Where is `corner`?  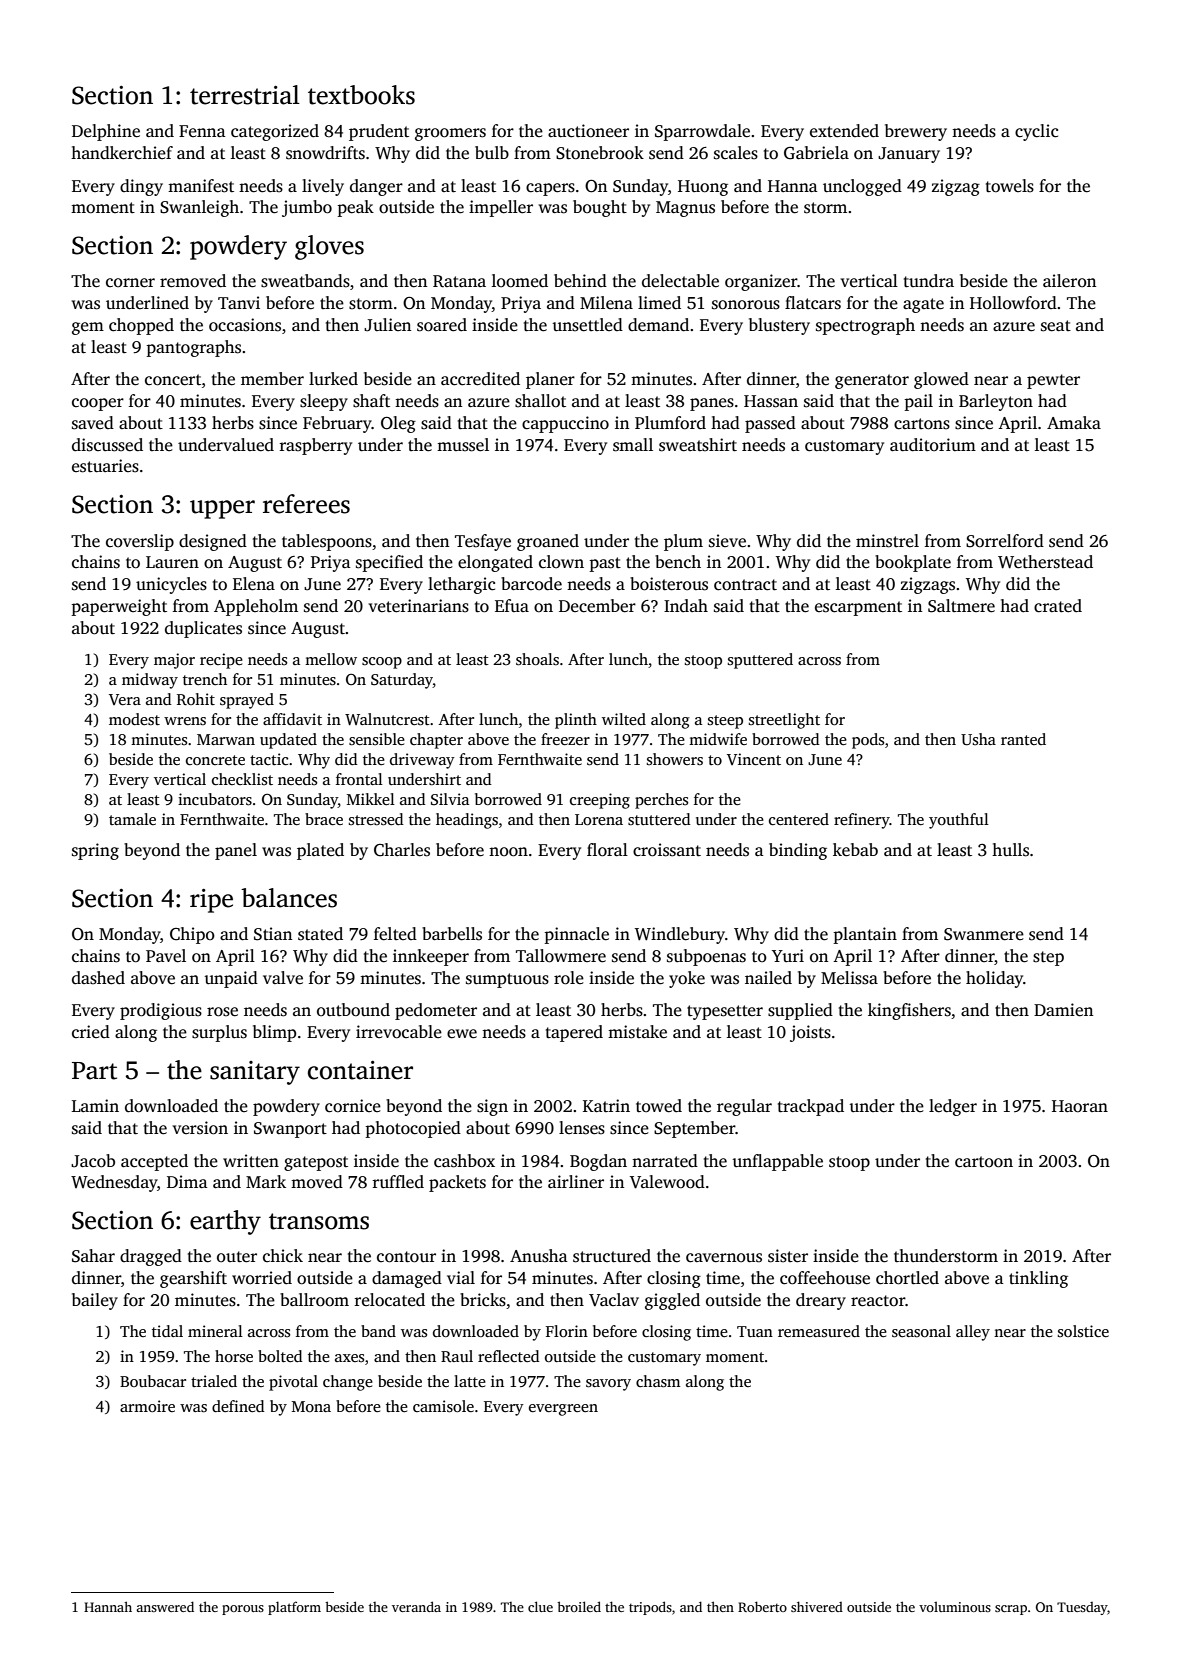
corner is located at coordinates (130, 283).
